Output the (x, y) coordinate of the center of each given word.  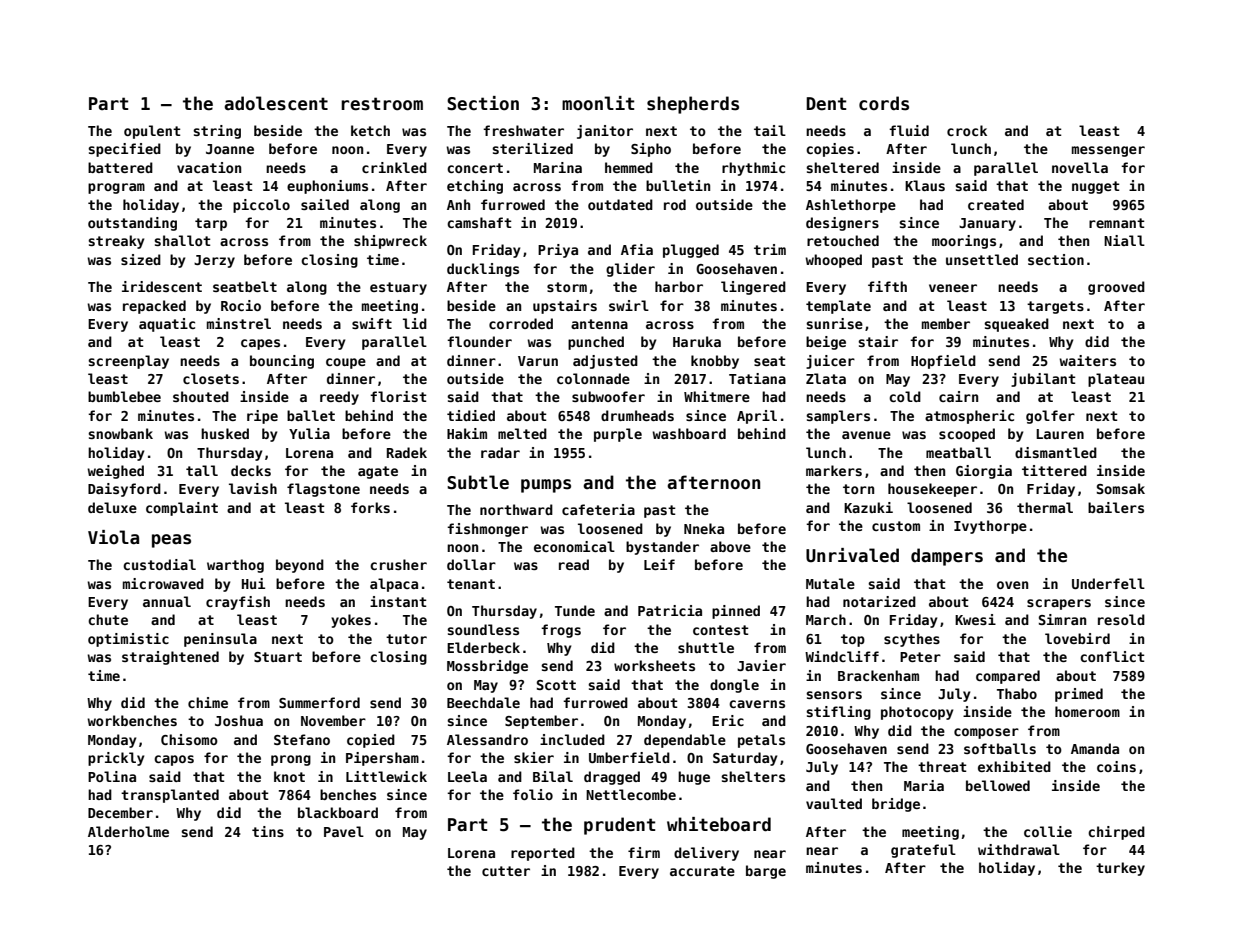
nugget (1095, 187)
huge (694, 778)
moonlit (598, 103)
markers (834, 470)
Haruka (697, 341)
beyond (300, 566)
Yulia (309, 433)
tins (268, 831)
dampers (947, 557)
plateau (1116, 380)
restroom (382, 104)
